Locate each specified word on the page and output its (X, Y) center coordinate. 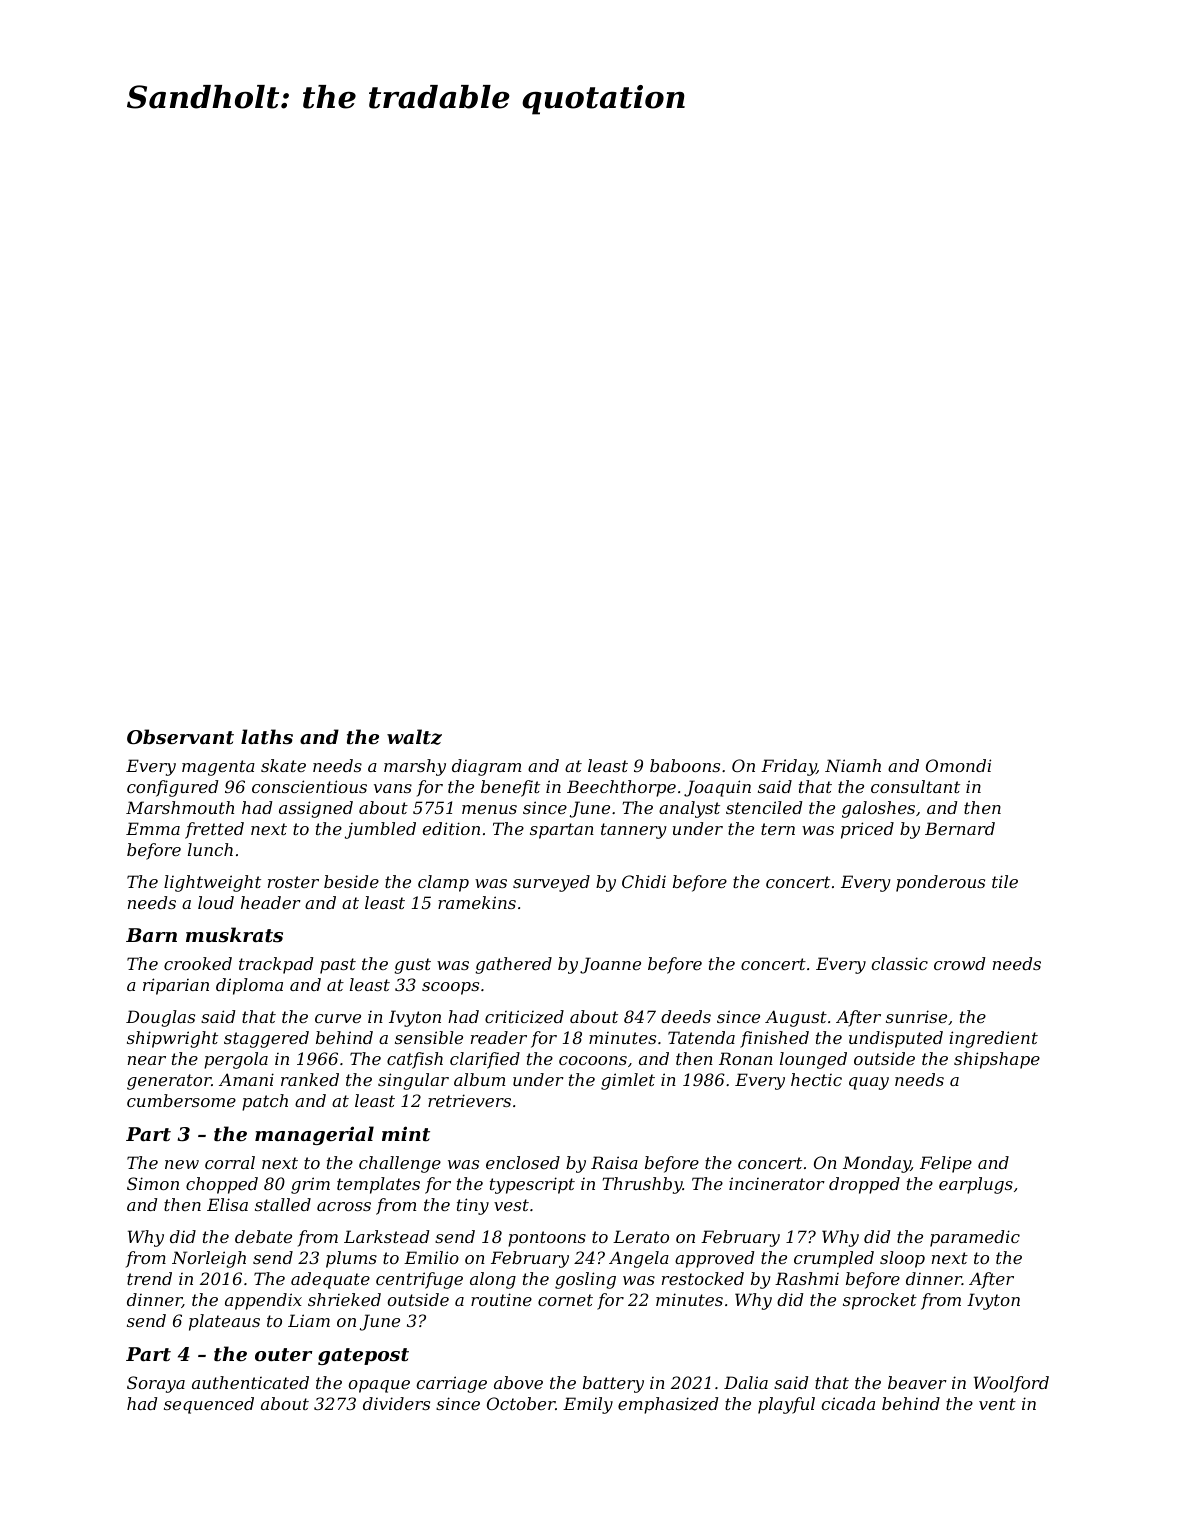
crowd (959, 963)
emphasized (668, 1405)
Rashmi (807, 1278)
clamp (443, 883)
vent (997, 1404)
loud (216, 902)
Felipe (946, 1164)
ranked (310, 1079)
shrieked (344, 1299)
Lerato (641, 1236)
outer (283, 1355)
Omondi (958, 765)
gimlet (628, 1081)
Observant (180, 737)
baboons (685, 765)
